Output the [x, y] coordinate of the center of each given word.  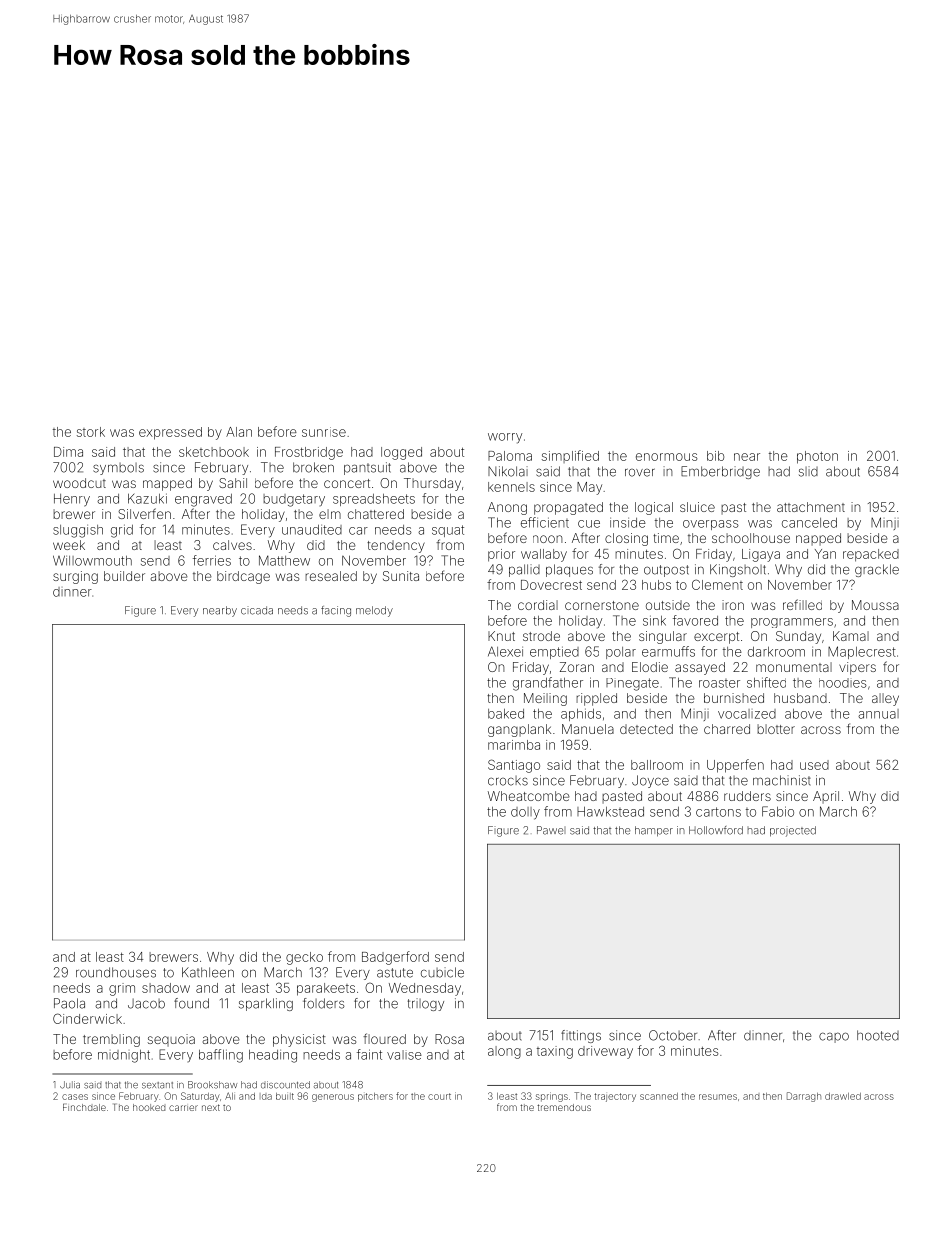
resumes [718, 1097]
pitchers [375, 1097]
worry [505, 438]
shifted [766, 682]
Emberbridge [720, 472]
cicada [257, 610]
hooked [149, 1107]
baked [506, 714]
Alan [239, 432]
